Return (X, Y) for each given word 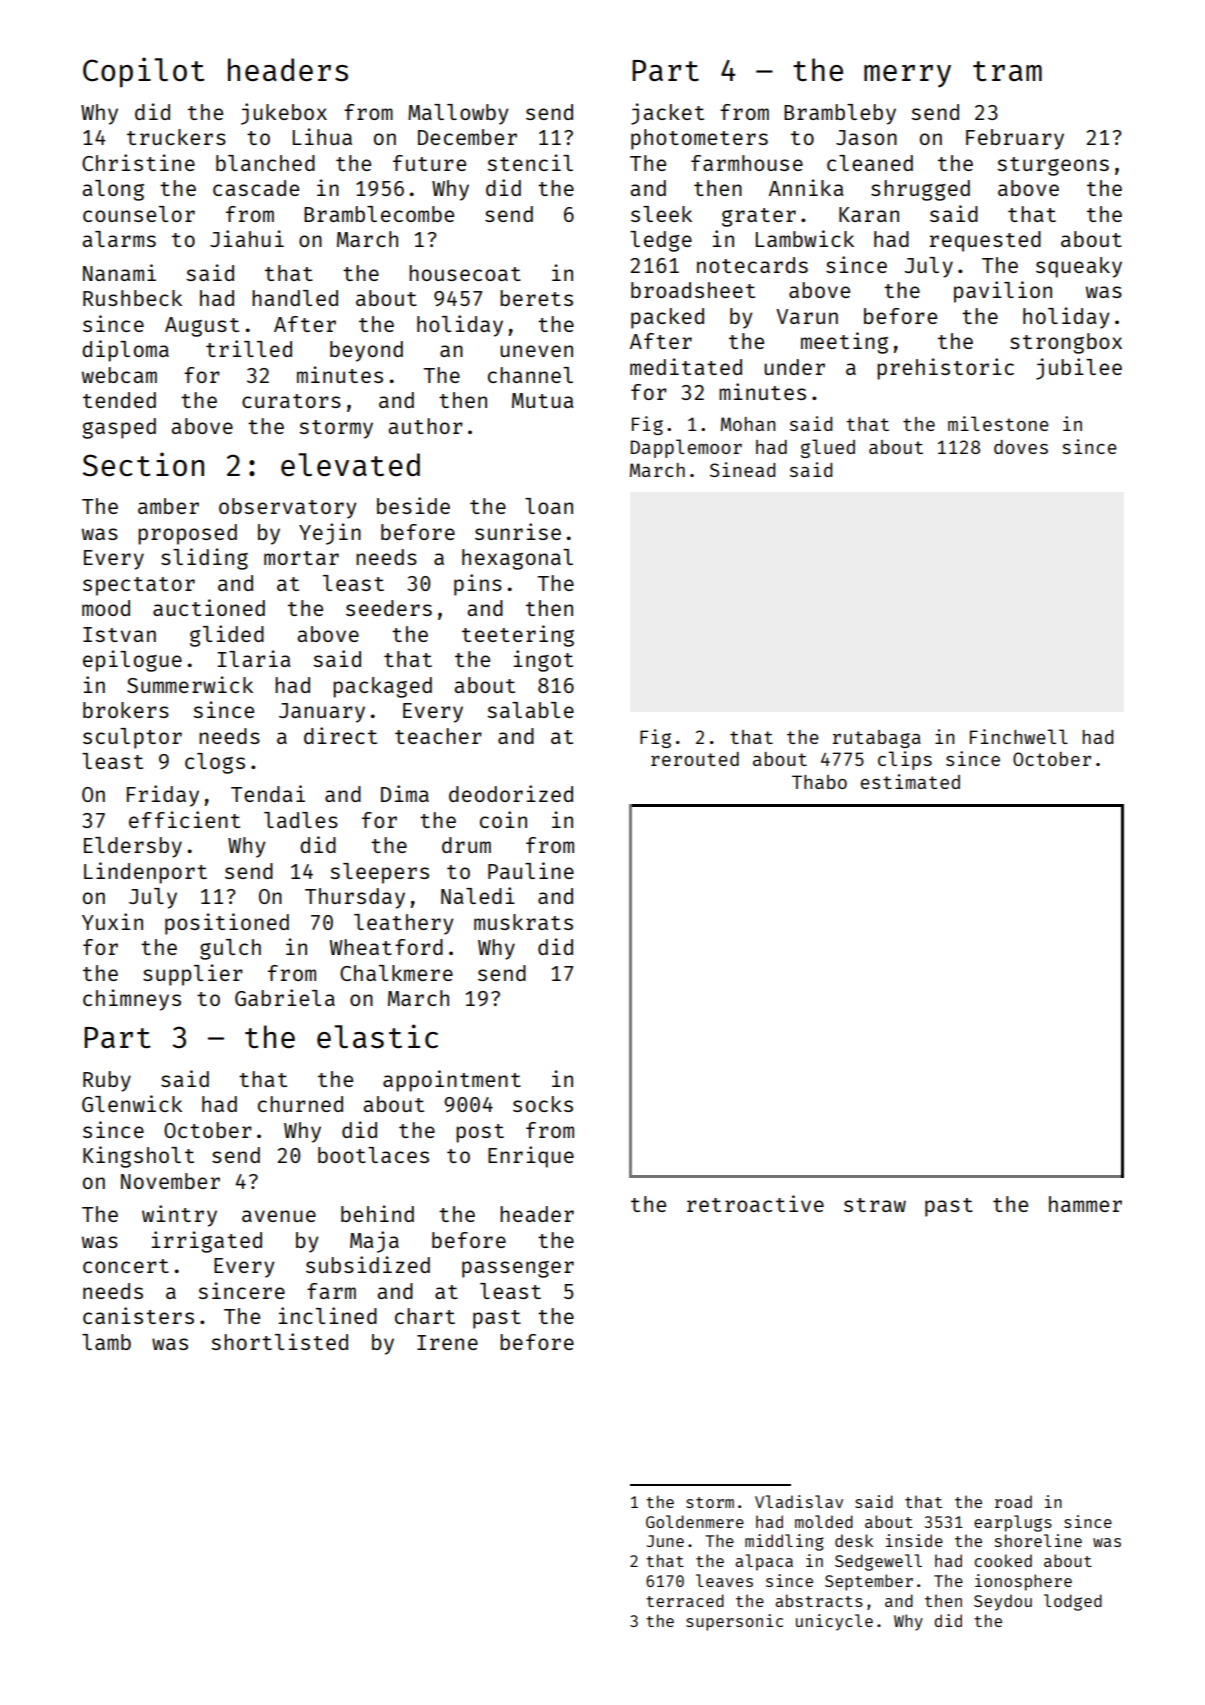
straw (875, 1205)
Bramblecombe (379, 214)
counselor (139, 214)
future (429, 163)
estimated (910, 781)
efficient (184, 819)
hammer (1085, 1204)
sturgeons (1053, 166)
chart (425, 1316)
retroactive (755, 1203)
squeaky (1079, 267)
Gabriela (285, 997)
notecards (752, 265)
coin (503, 819)
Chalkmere (396, 973)
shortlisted (279, 1341)
